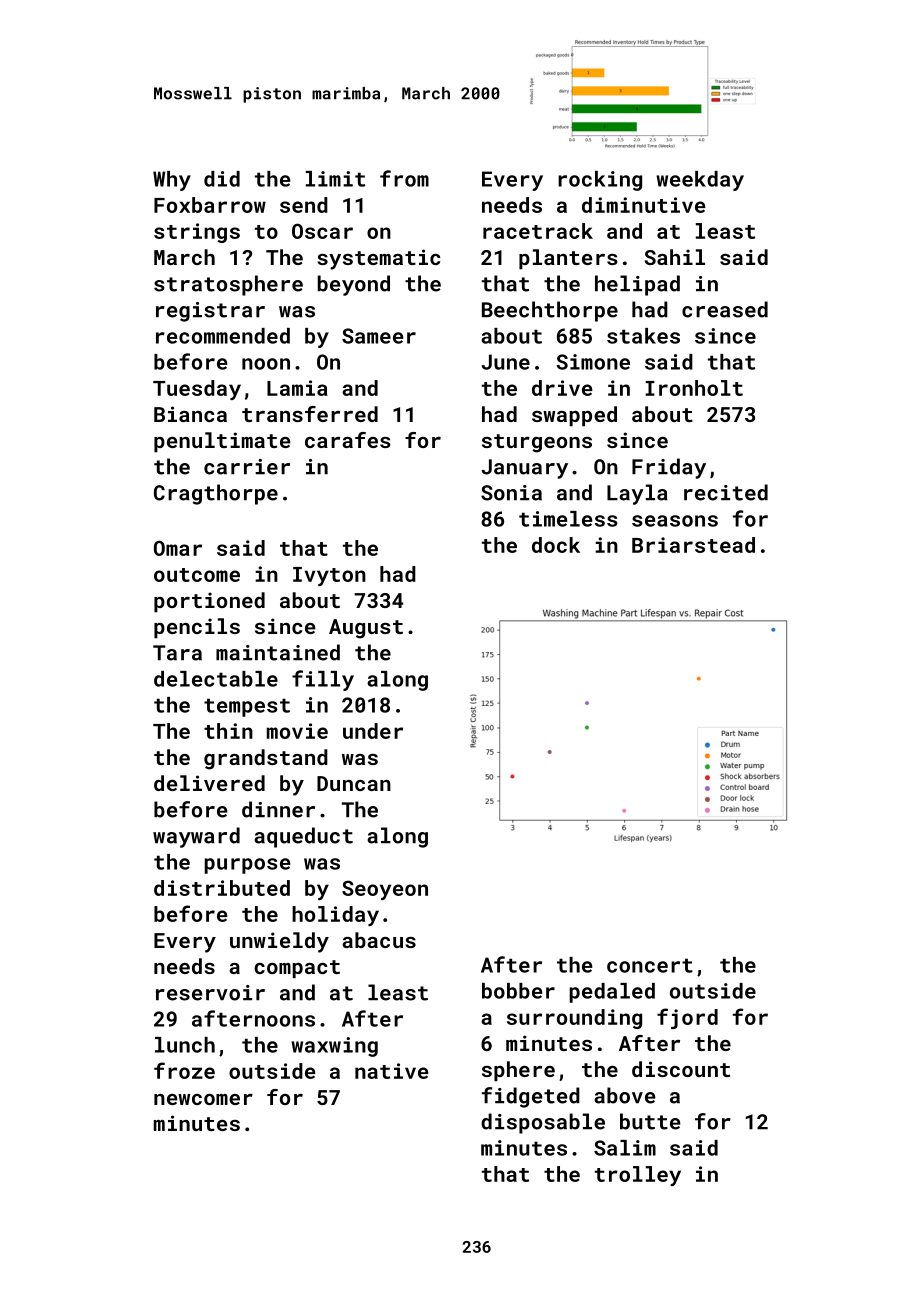 This screenshot has height=1311, width=924. What do you see at coordinates (556, 545) in the screenshot?
I see `dock` at bounding box center [556, 545].
